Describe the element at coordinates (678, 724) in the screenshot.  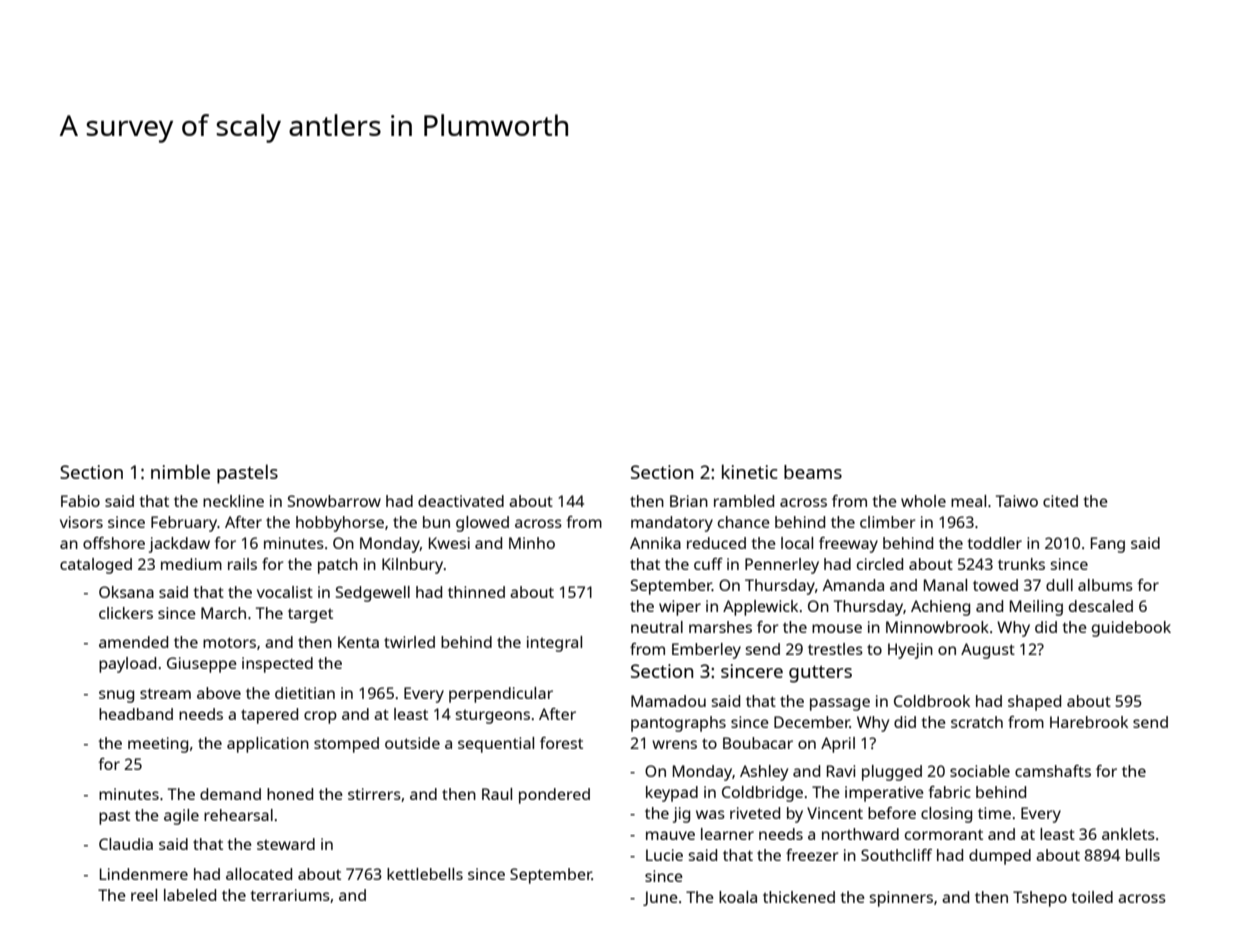
I see `pantographs` at that location.
